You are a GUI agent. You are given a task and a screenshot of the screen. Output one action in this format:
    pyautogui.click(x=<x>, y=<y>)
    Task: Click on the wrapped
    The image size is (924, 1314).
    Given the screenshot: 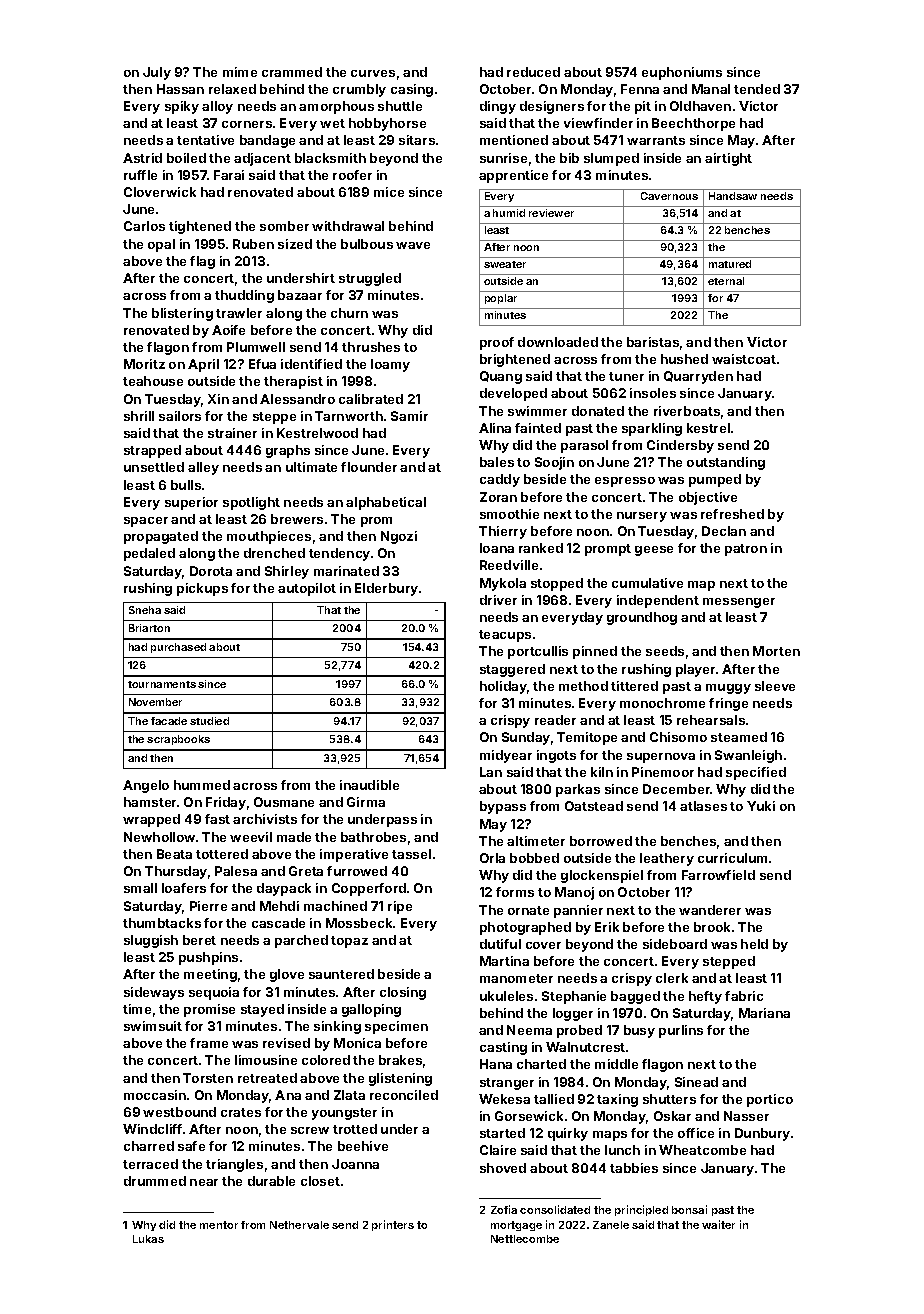 What is the action you would take?
    pyautogui.click(x=151, y=820)
